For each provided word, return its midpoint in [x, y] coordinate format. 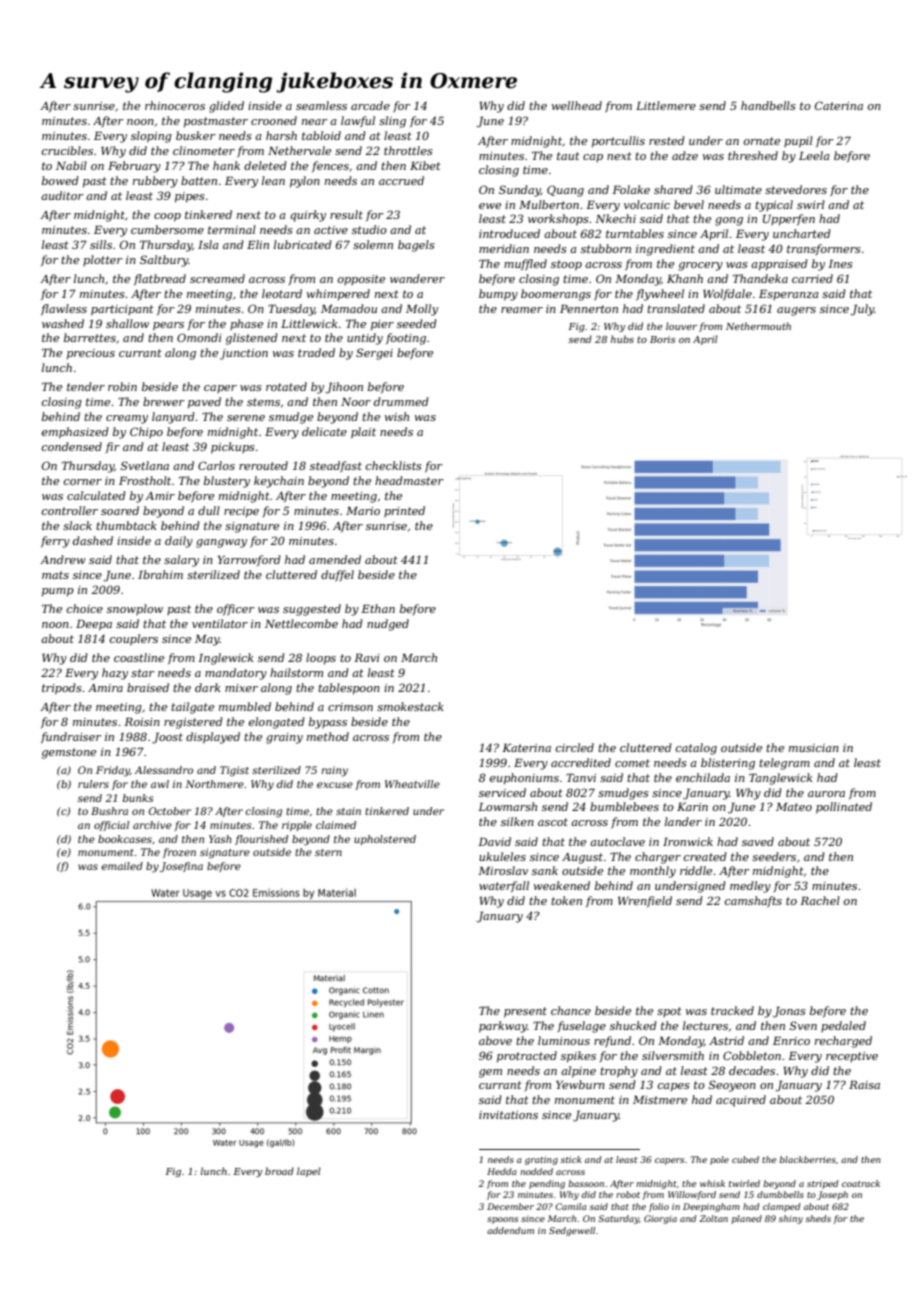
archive [152, 825]
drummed [401, 401]
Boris [663, 339]
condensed [72, 446]
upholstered [385, 840]
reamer [522, 310]
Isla [208, 244]
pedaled [843, 1026]
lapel [309, 1172]
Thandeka [760, 278]
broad [279, 1171]
